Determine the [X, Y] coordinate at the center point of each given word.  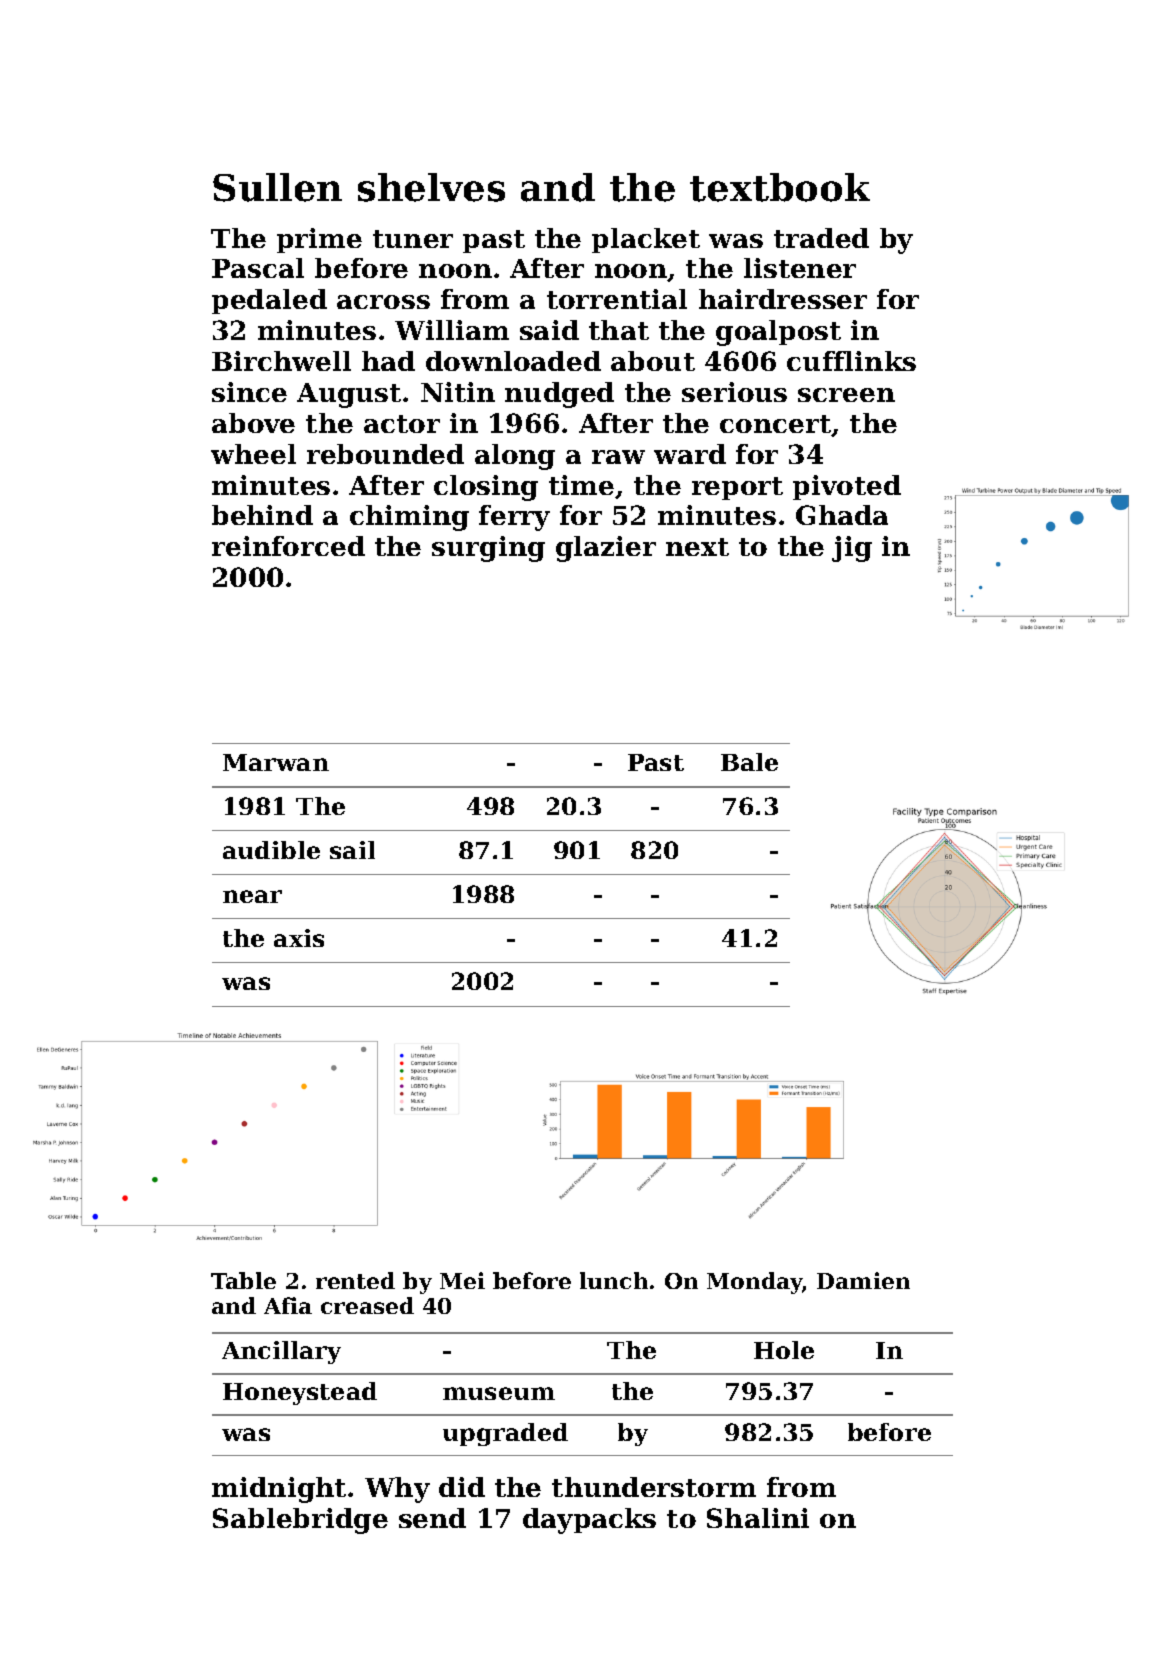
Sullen [277, 187]
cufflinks [851, 361]
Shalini [758, 1518]
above [253, 423]
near [252, 896]
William [452, 330]
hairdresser [783, 299]
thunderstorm [654, 1487]
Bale [749, 762]
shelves [431, 187]
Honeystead [300, 1393]
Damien [863, 1280]
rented [355, 1280]
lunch [614, 1280]
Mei [462, 1280]
